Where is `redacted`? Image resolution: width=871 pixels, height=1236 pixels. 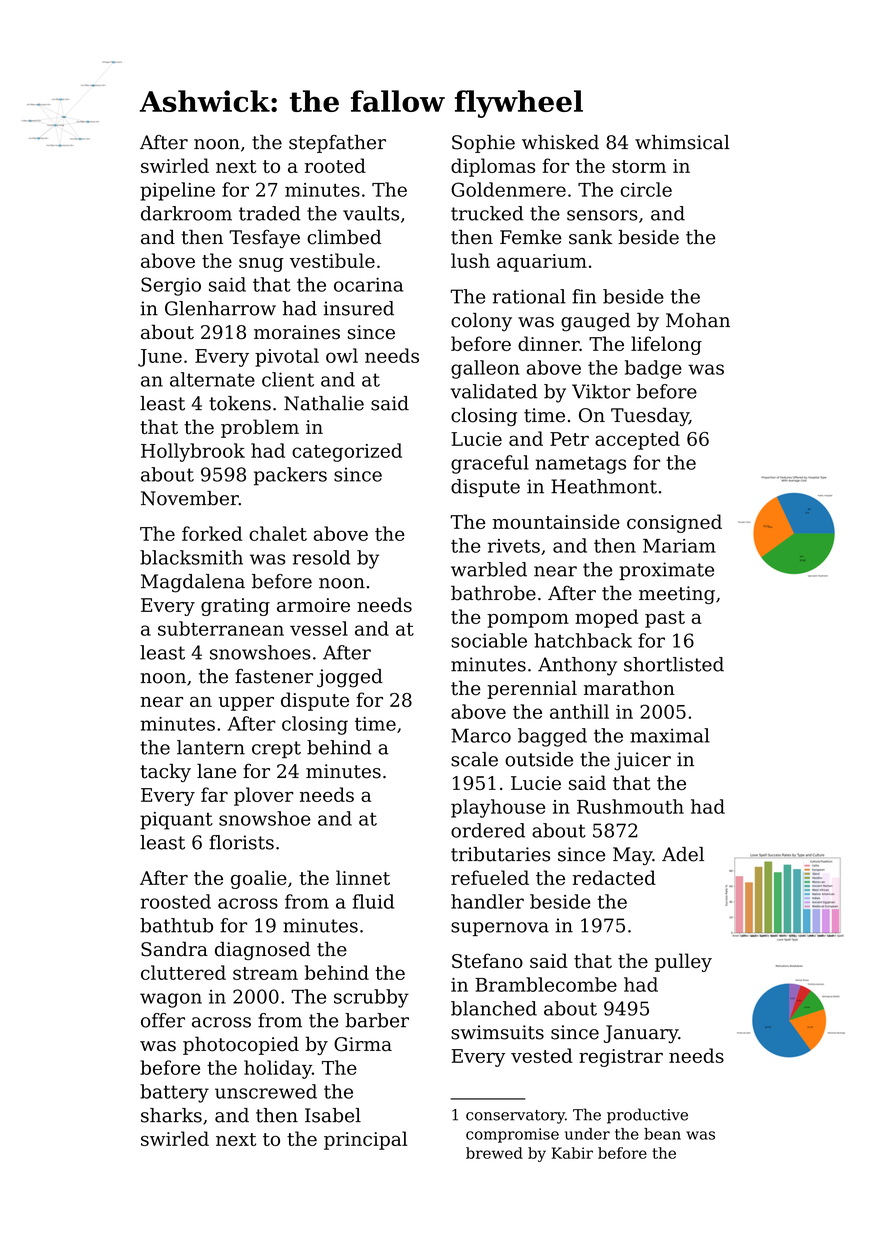 redacted is located at coordinates (614, 877).
